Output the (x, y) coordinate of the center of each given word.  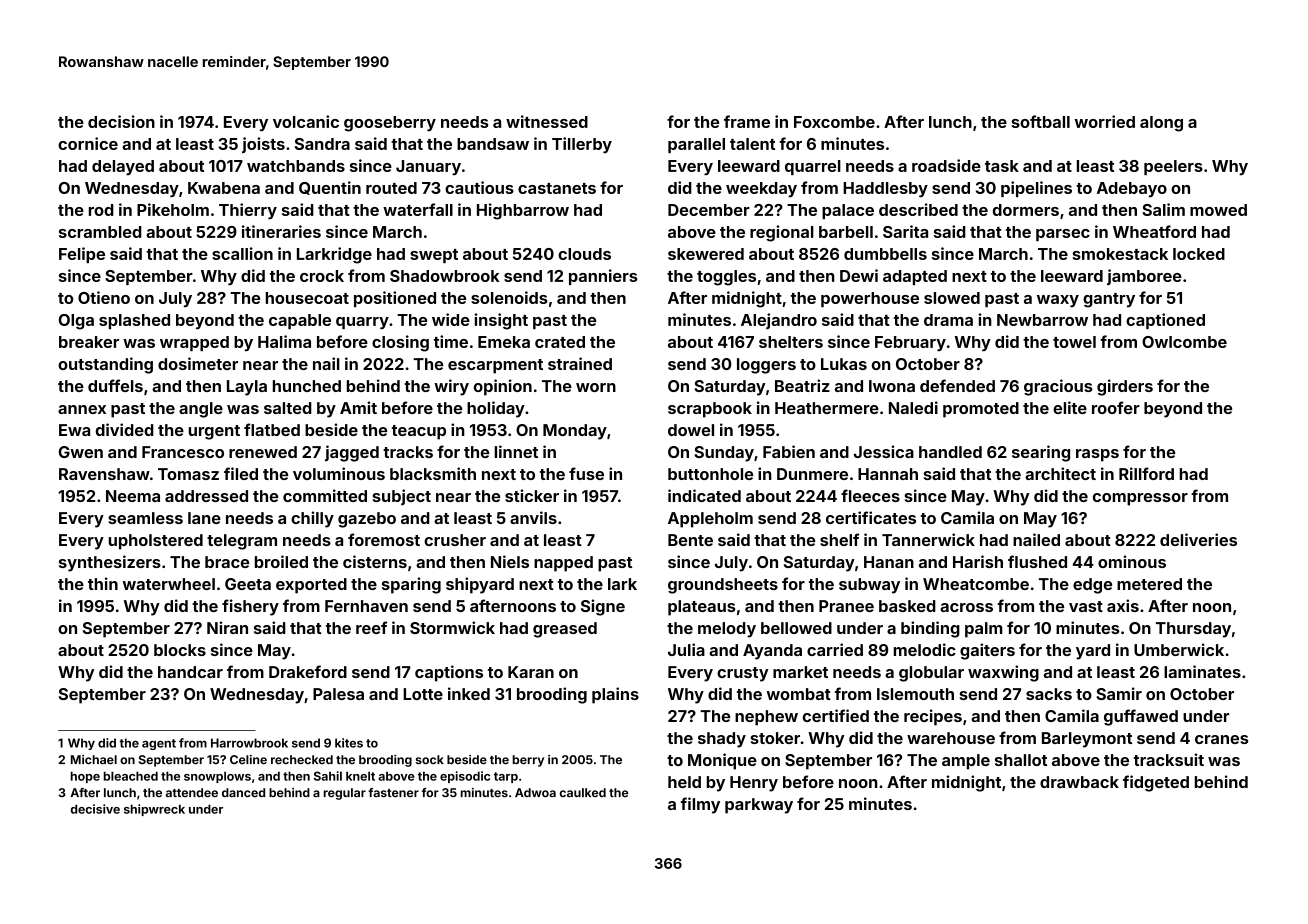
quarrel (813, 167)
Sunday (724, 454)
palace (848, 211)
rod (101, 210)
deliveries (1198, 539)
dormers (1026, 210)
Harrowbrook (249, 743)
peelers (1173, 167)
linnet (516, 451)
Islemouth (915, 694)
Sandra (322, 144)
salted (288, 408)
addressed (206, 496)
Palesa (338, 694)
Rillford (1146, 473)
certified (836, 715)
